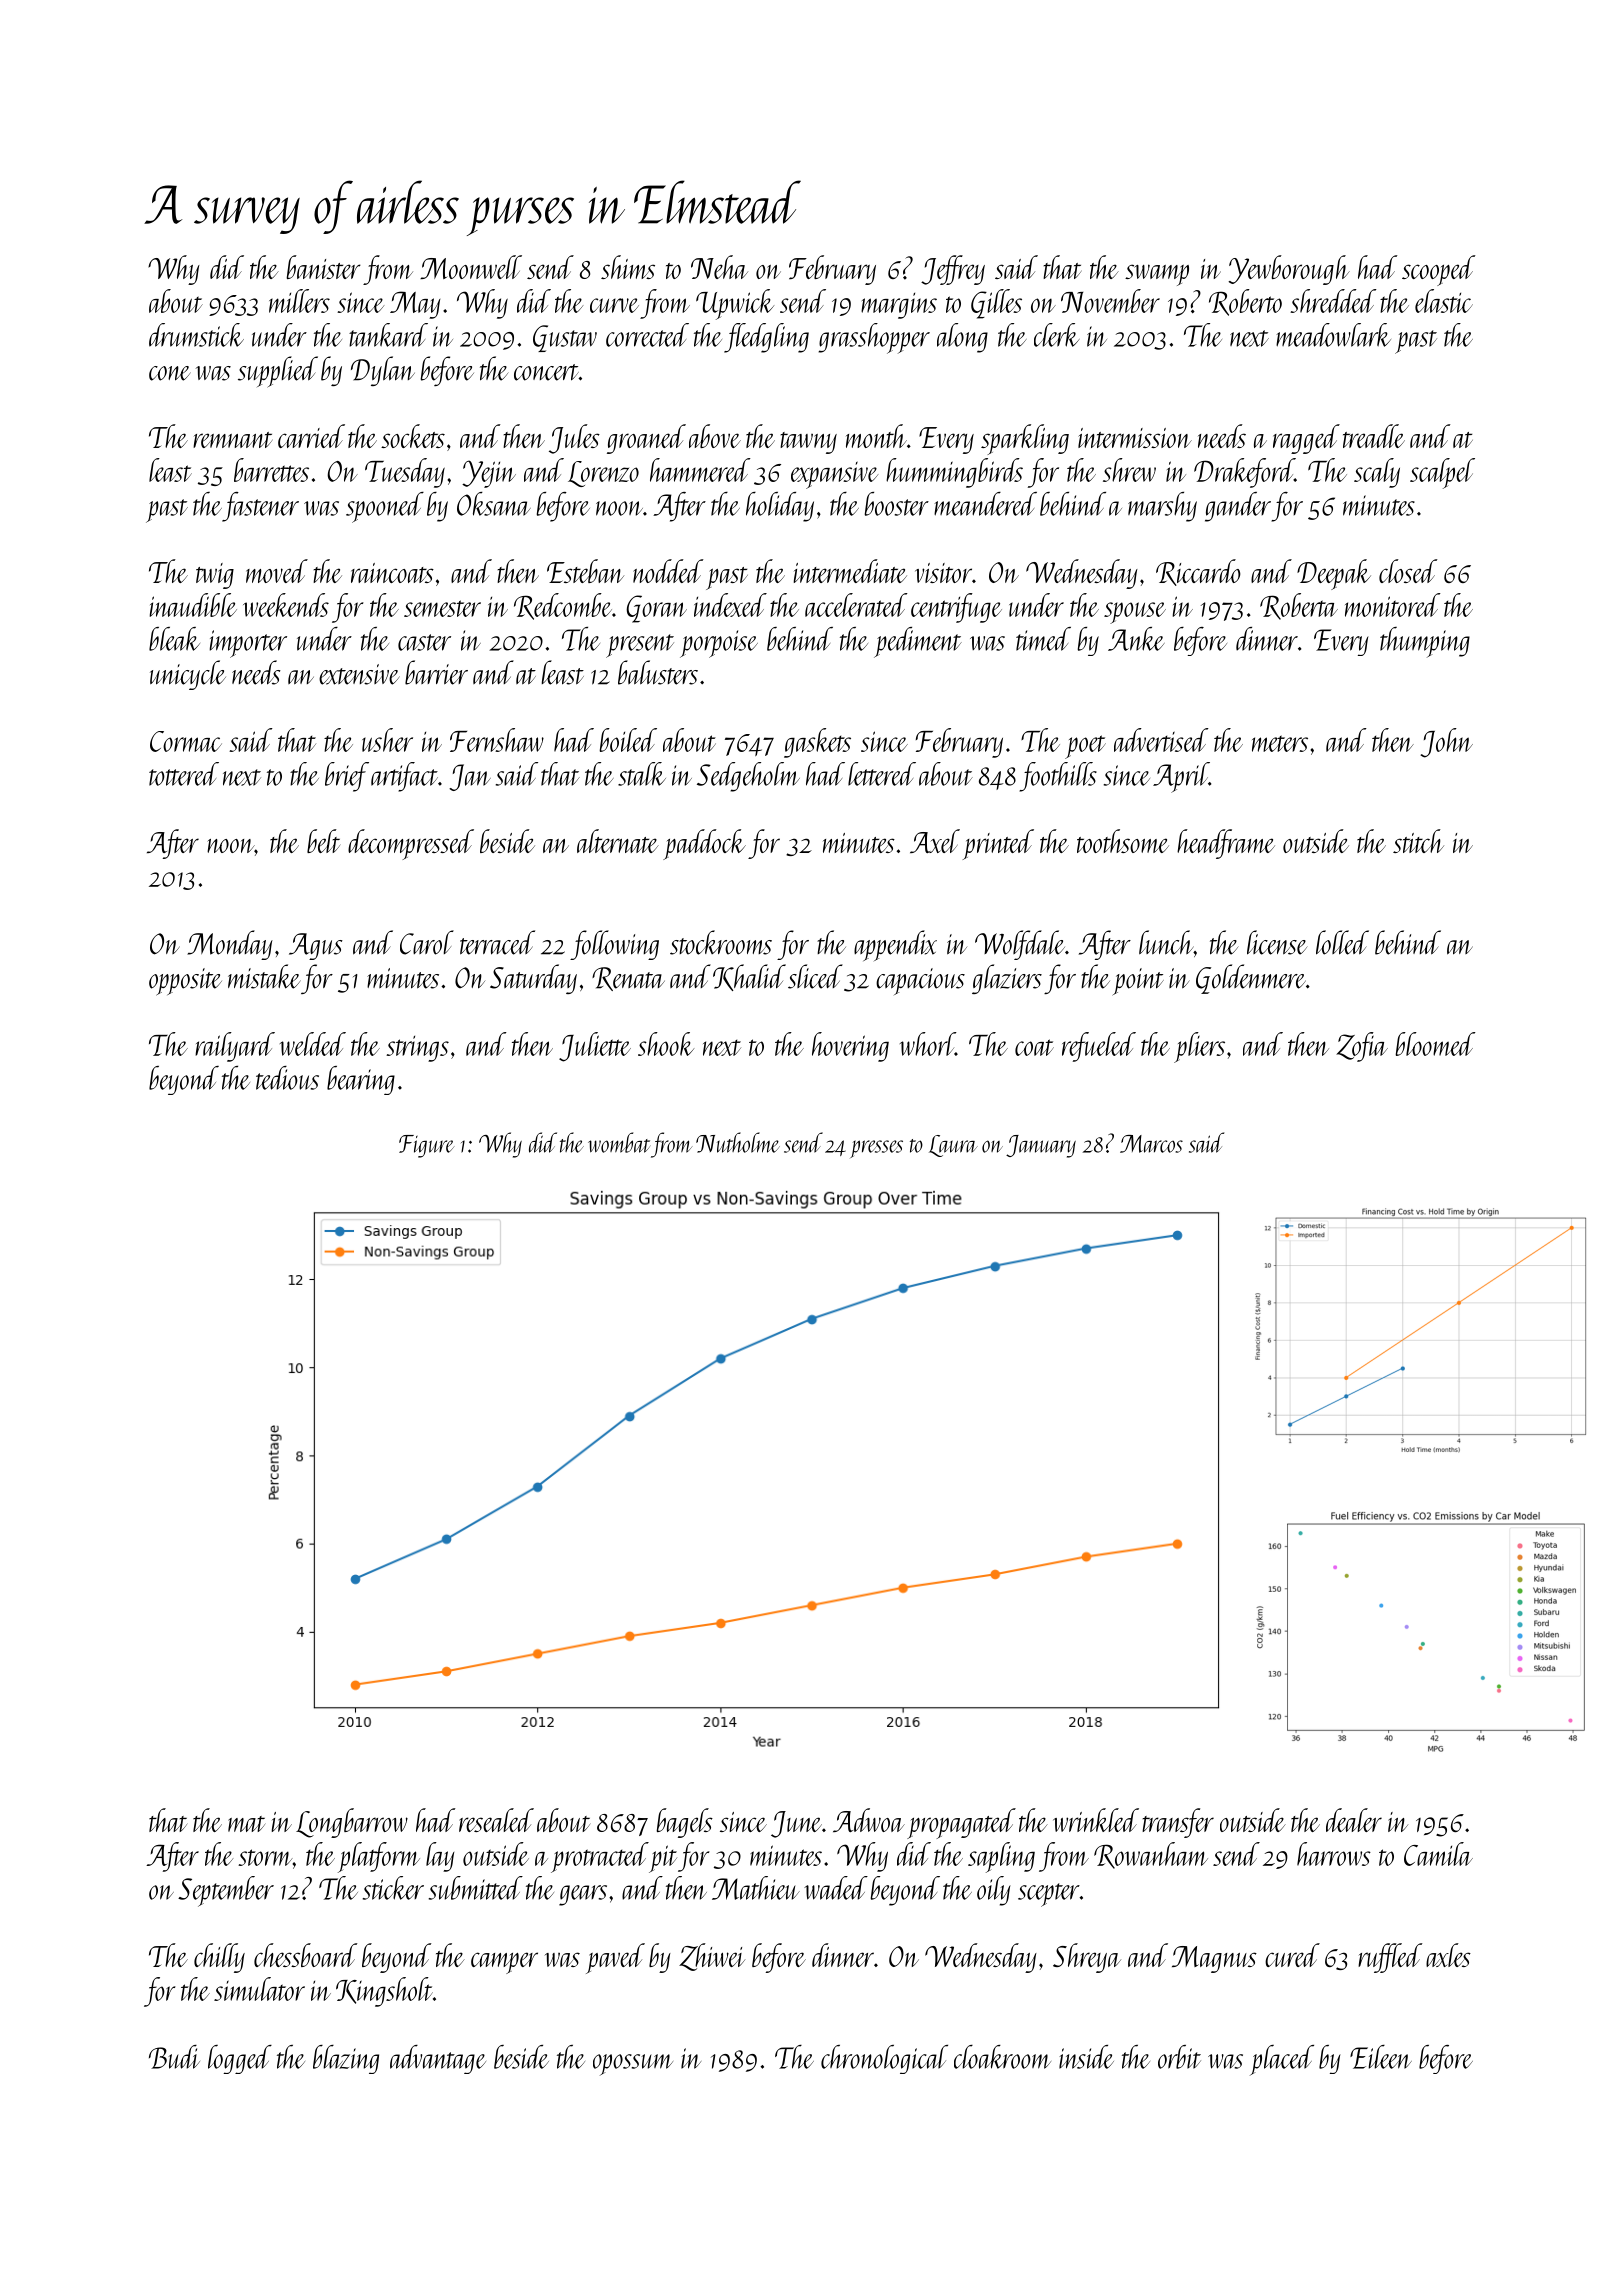 The image size is (1620, 2292). Describe the element at coordinates (953, 1146) in the screenshot. I see `Laura` at that location.
